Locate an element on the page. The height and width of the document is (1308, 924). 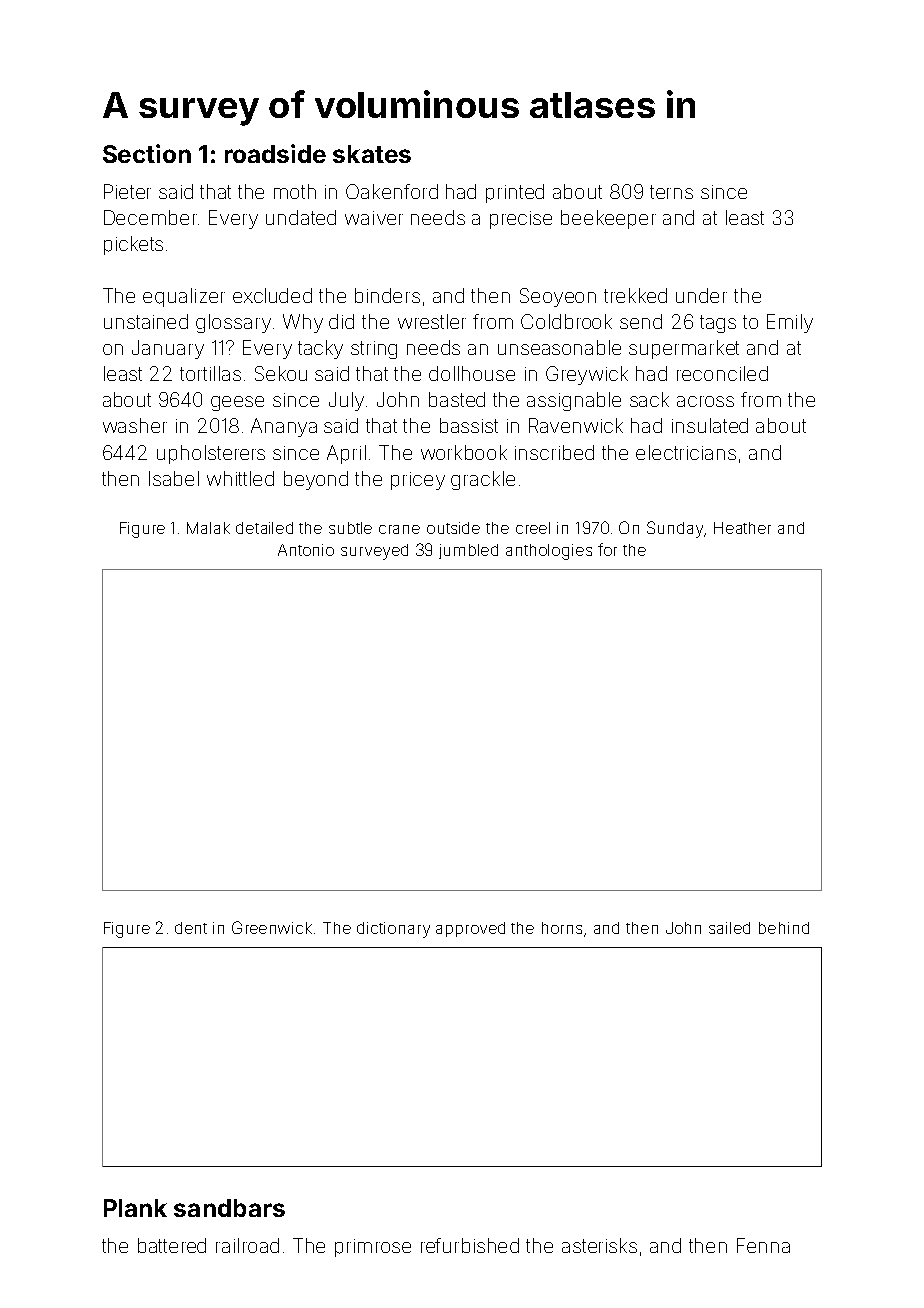
terns is located at coordinates (671, 192).
